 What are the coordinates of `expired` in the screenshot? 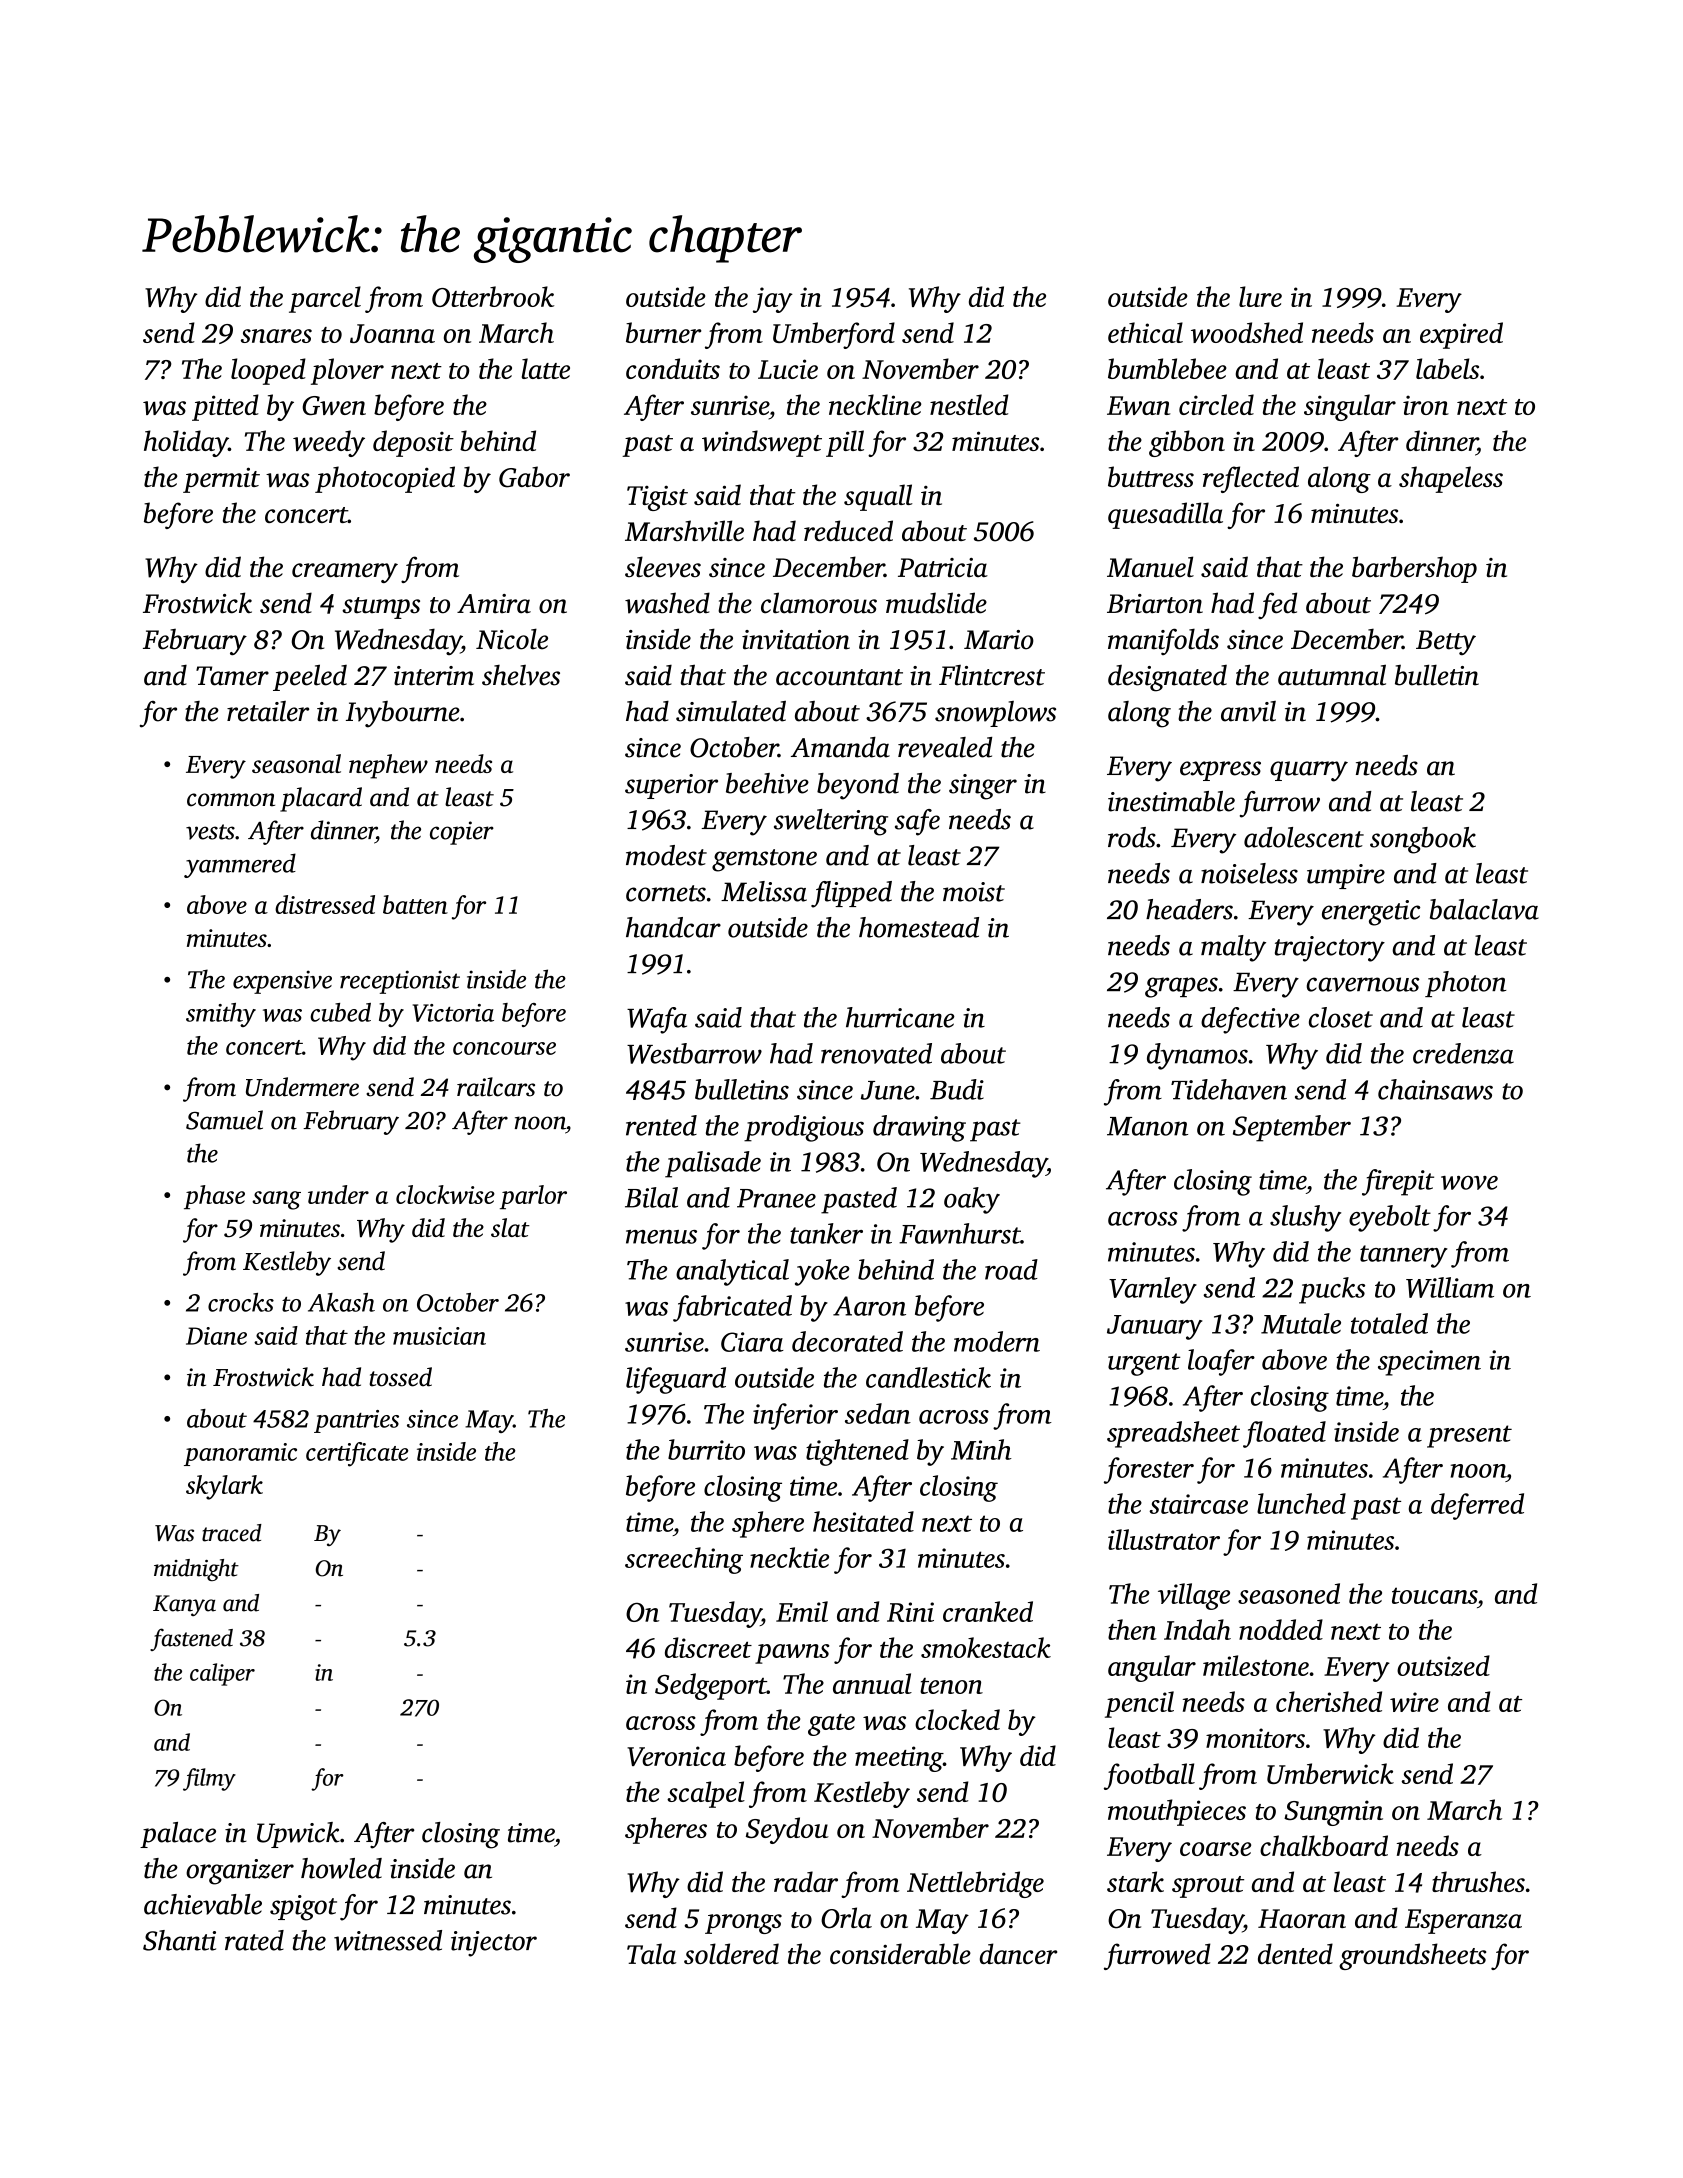 It's located at (1461, 335).
